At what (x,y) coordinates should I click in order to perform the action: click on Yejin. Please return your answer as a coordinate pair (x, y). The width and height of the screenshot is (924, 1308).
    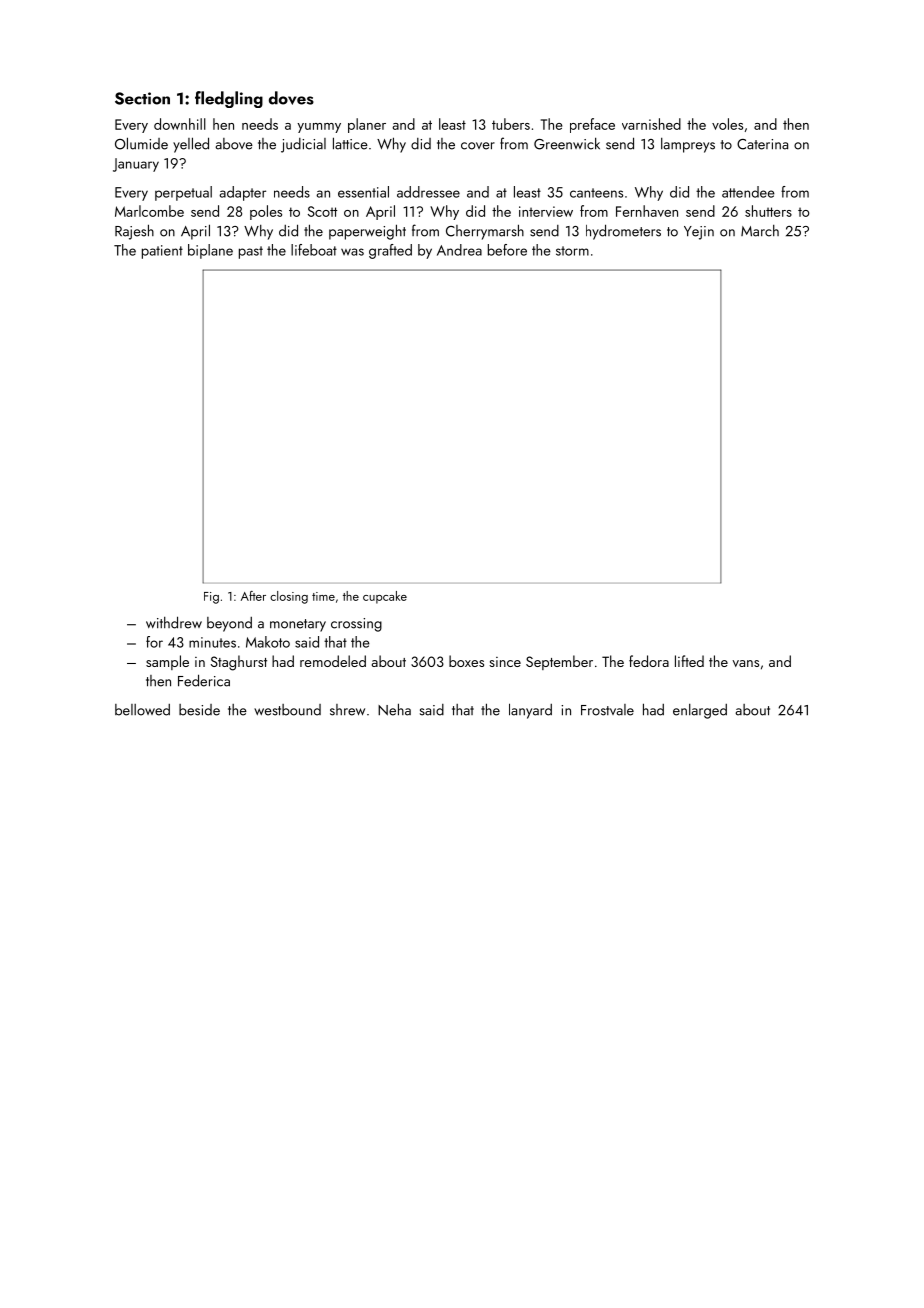
    Looking at the image, I should click on (699, 233).
